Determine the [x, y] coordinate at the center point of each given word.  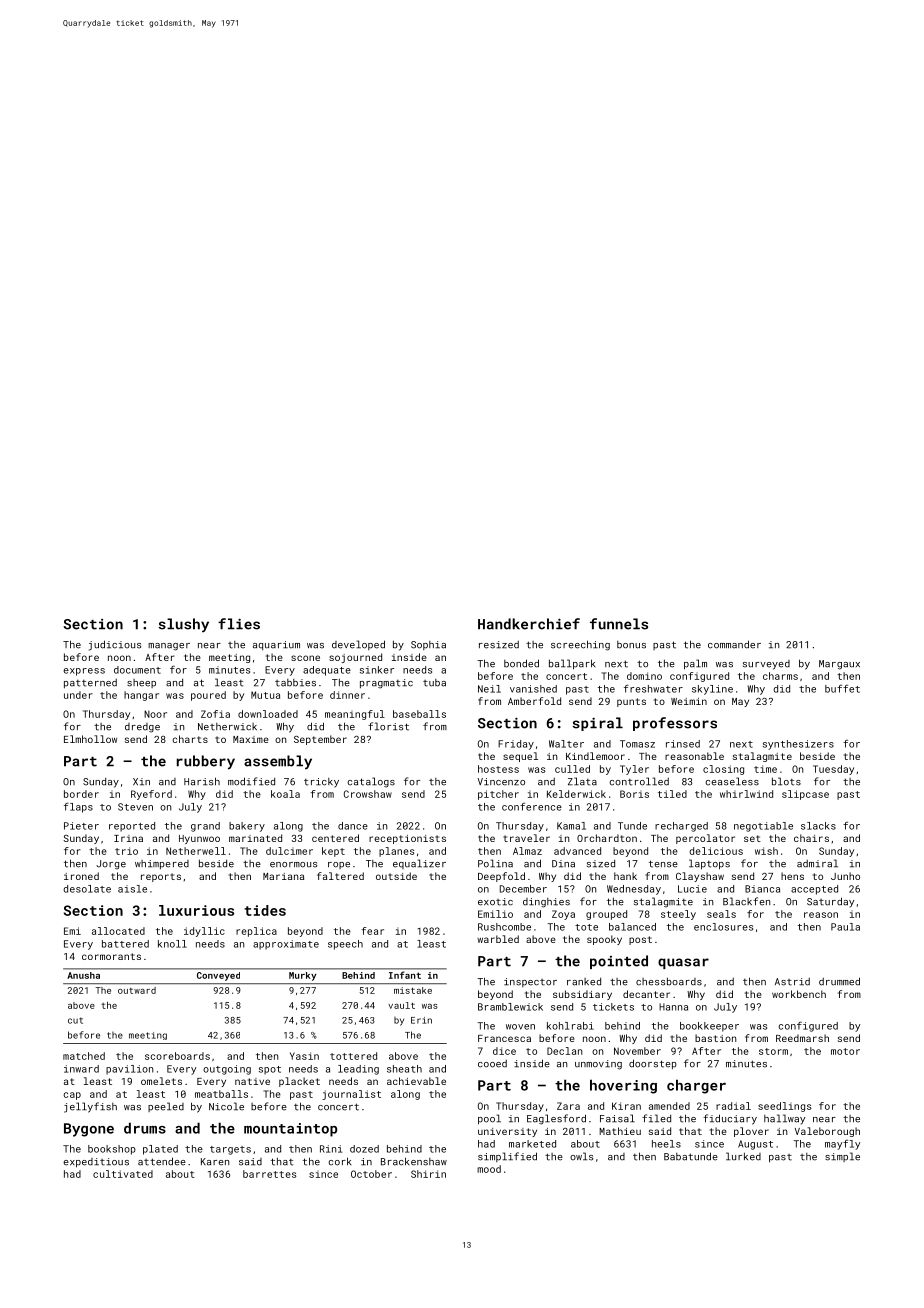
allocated [118, 931]
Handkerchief [529, 624]
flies [239, 624]
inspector [530, 982]
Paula [845, 927]
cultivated [123, 1174]
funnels [619, 624]
